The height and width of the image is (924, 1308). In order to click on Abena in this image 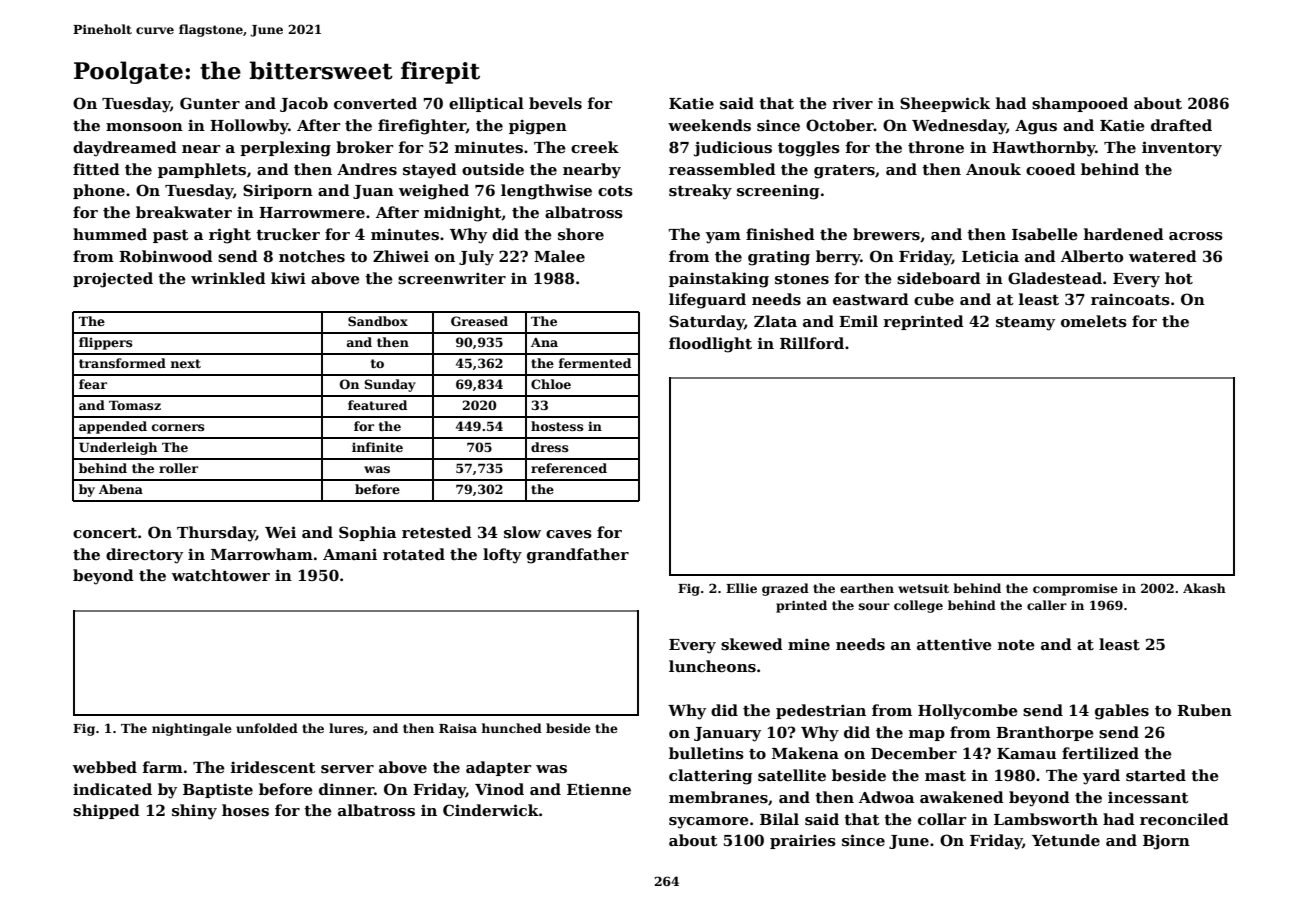, I will do `click(121, 489)`.
